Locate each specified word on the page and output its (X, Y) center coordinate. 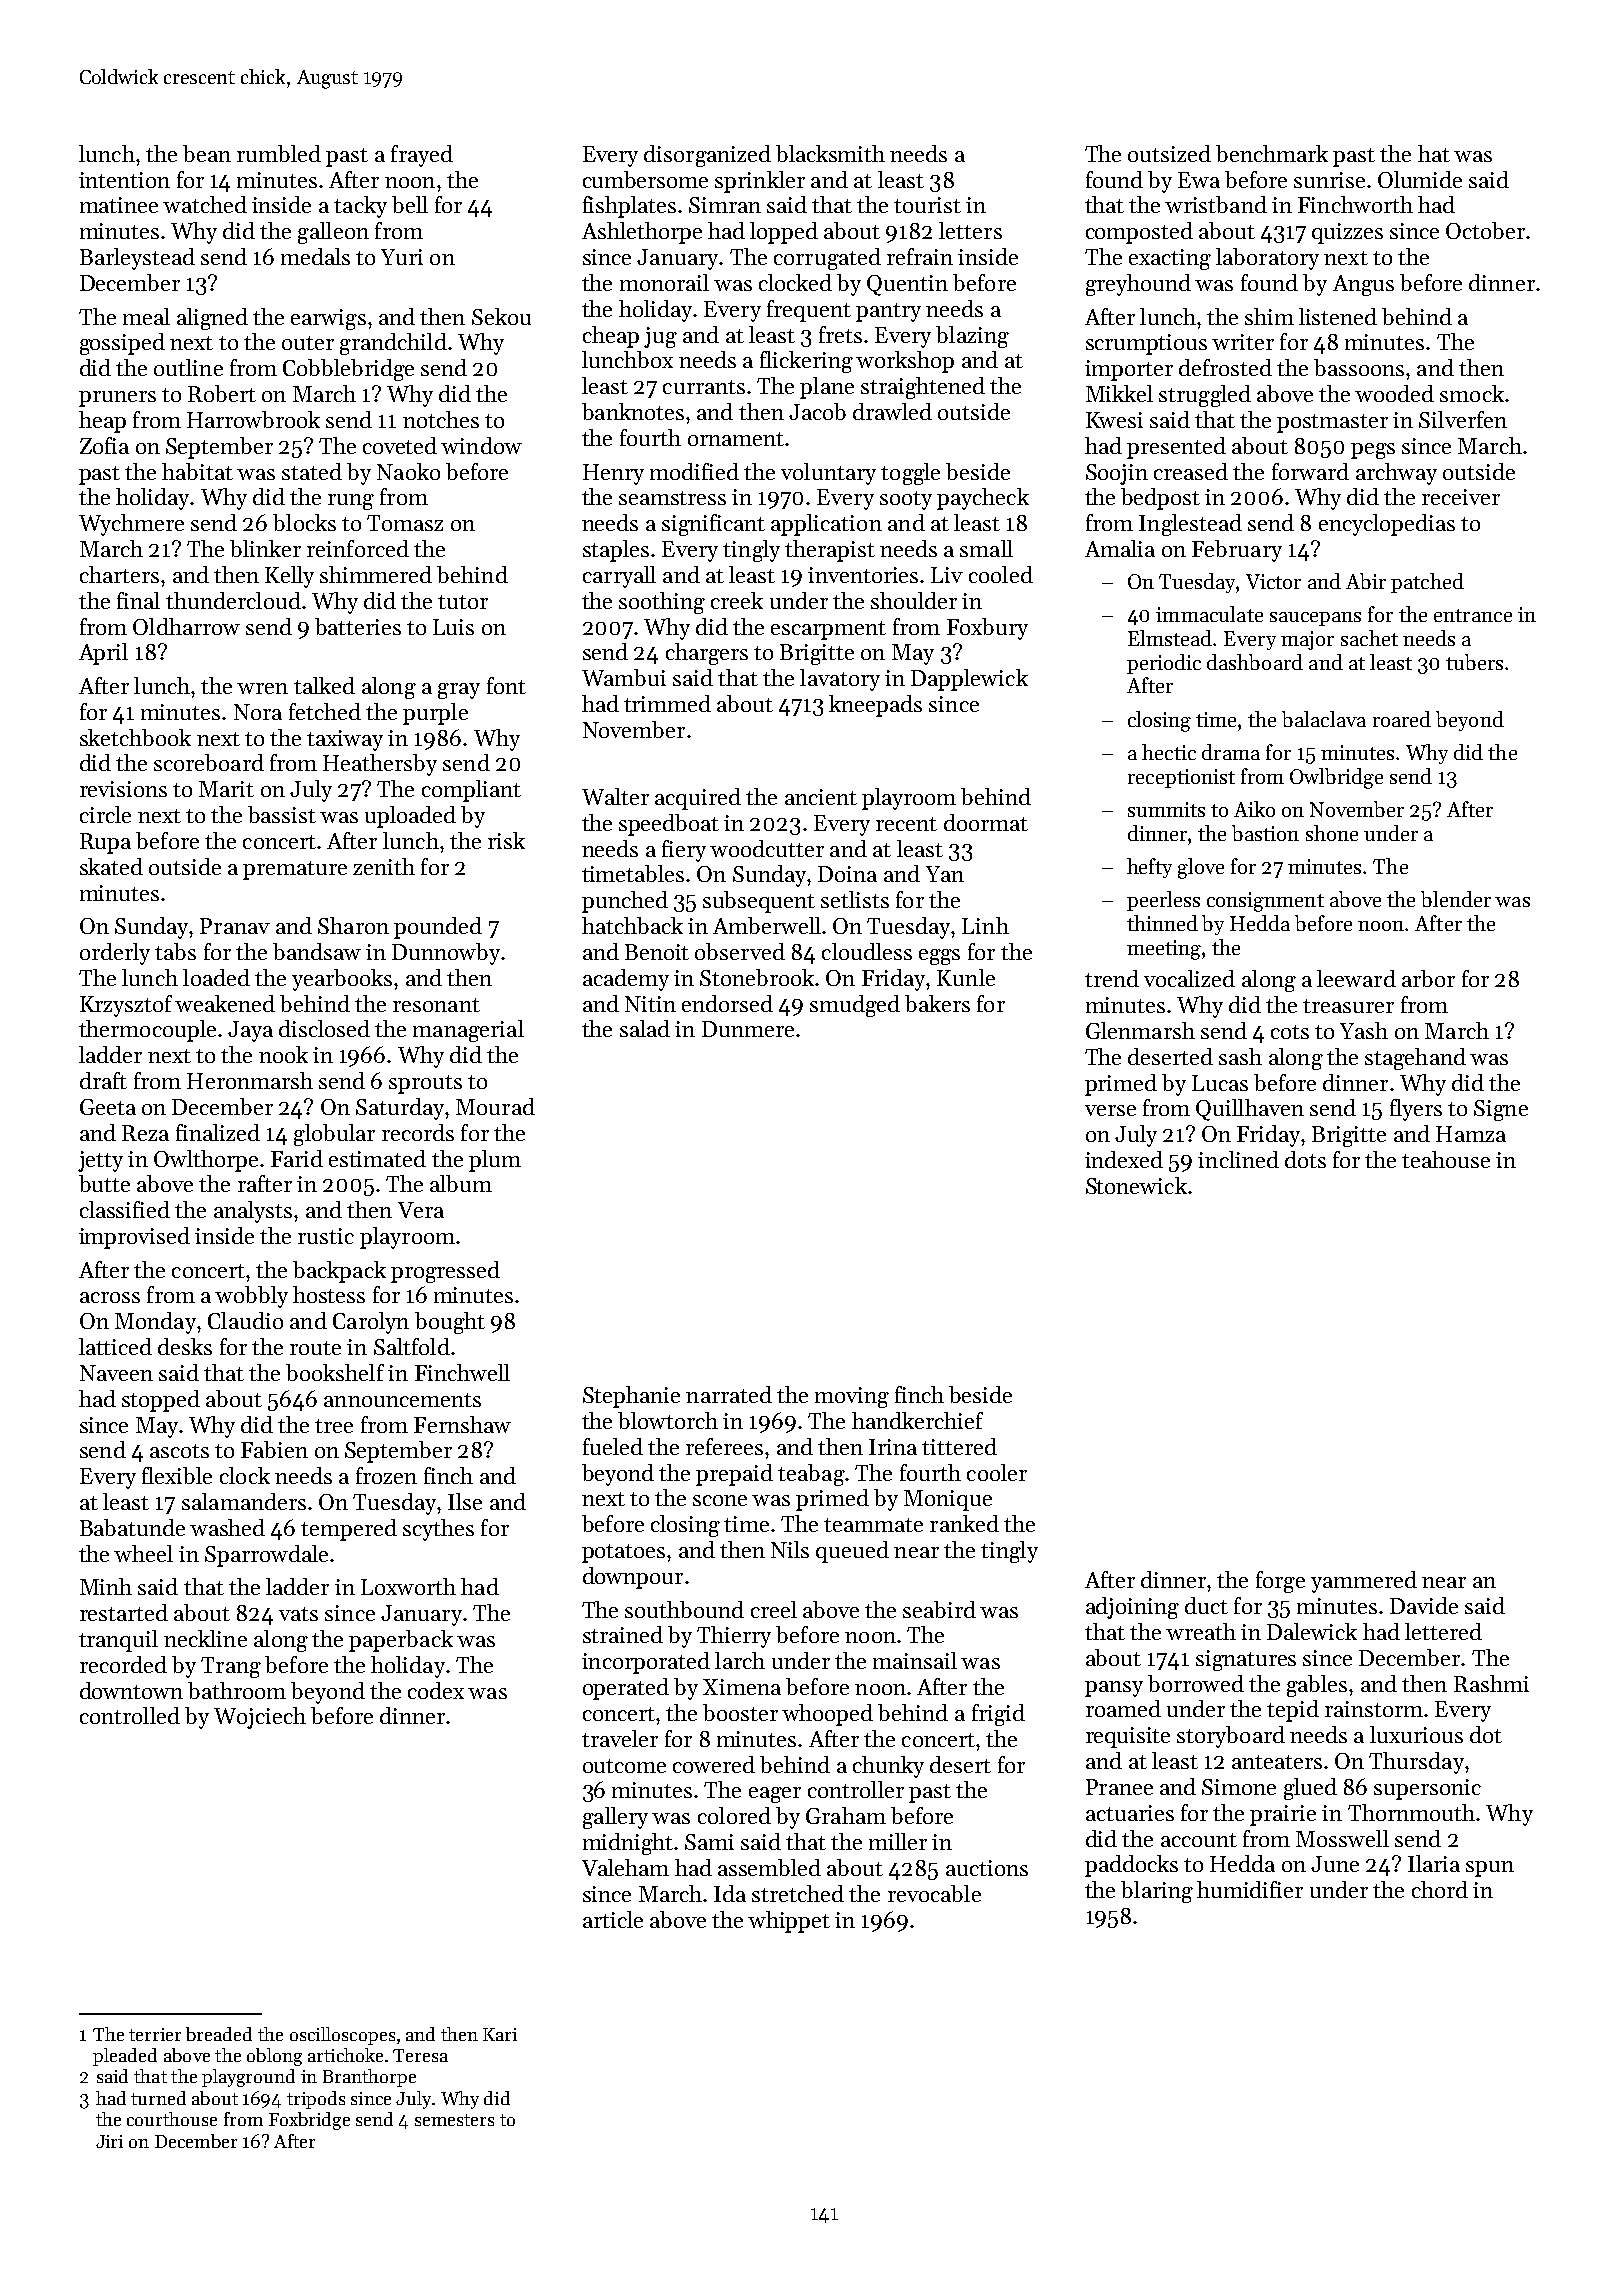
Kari (500, 2034)
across (110, 1297)
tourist (927, 205)
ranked (964, 1523)
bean (207, 153)
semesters (454, 2120)
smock (1472, 393)
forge (1280, 1582)
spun (1490, 1869)
